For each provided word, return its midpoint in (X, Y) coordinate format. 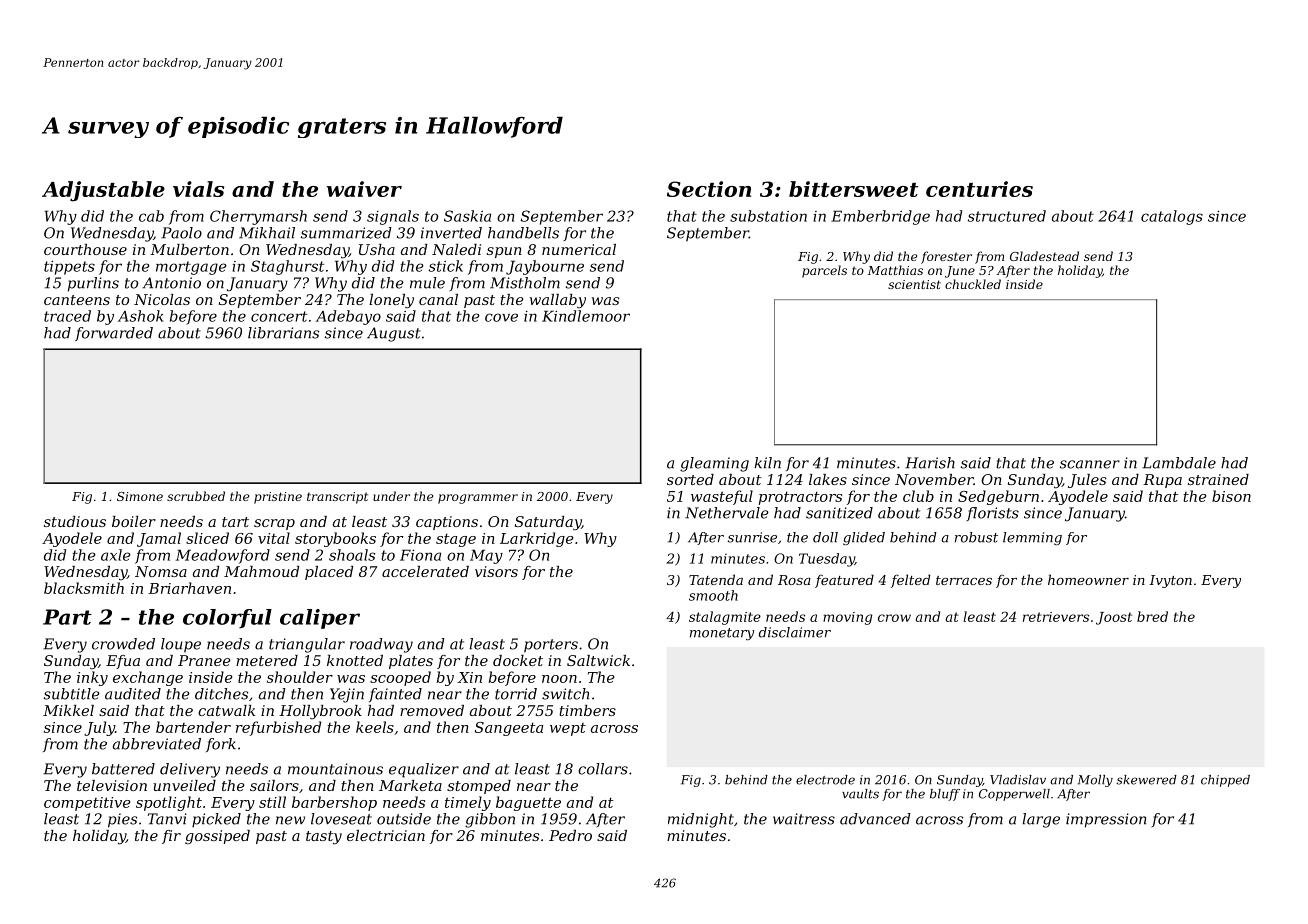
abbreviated (157, 744)
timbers (587, 710)
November (934, 479)
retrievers (1056, 617)
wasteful (722, 497)
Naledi (456, 249)
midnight (701, 820)
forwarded (114, 334)
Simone (140, 496)
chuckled (973, 284)
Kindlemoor (586, 316)
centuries (979, 189)
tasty (324, 838)
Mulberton (189, 249)
